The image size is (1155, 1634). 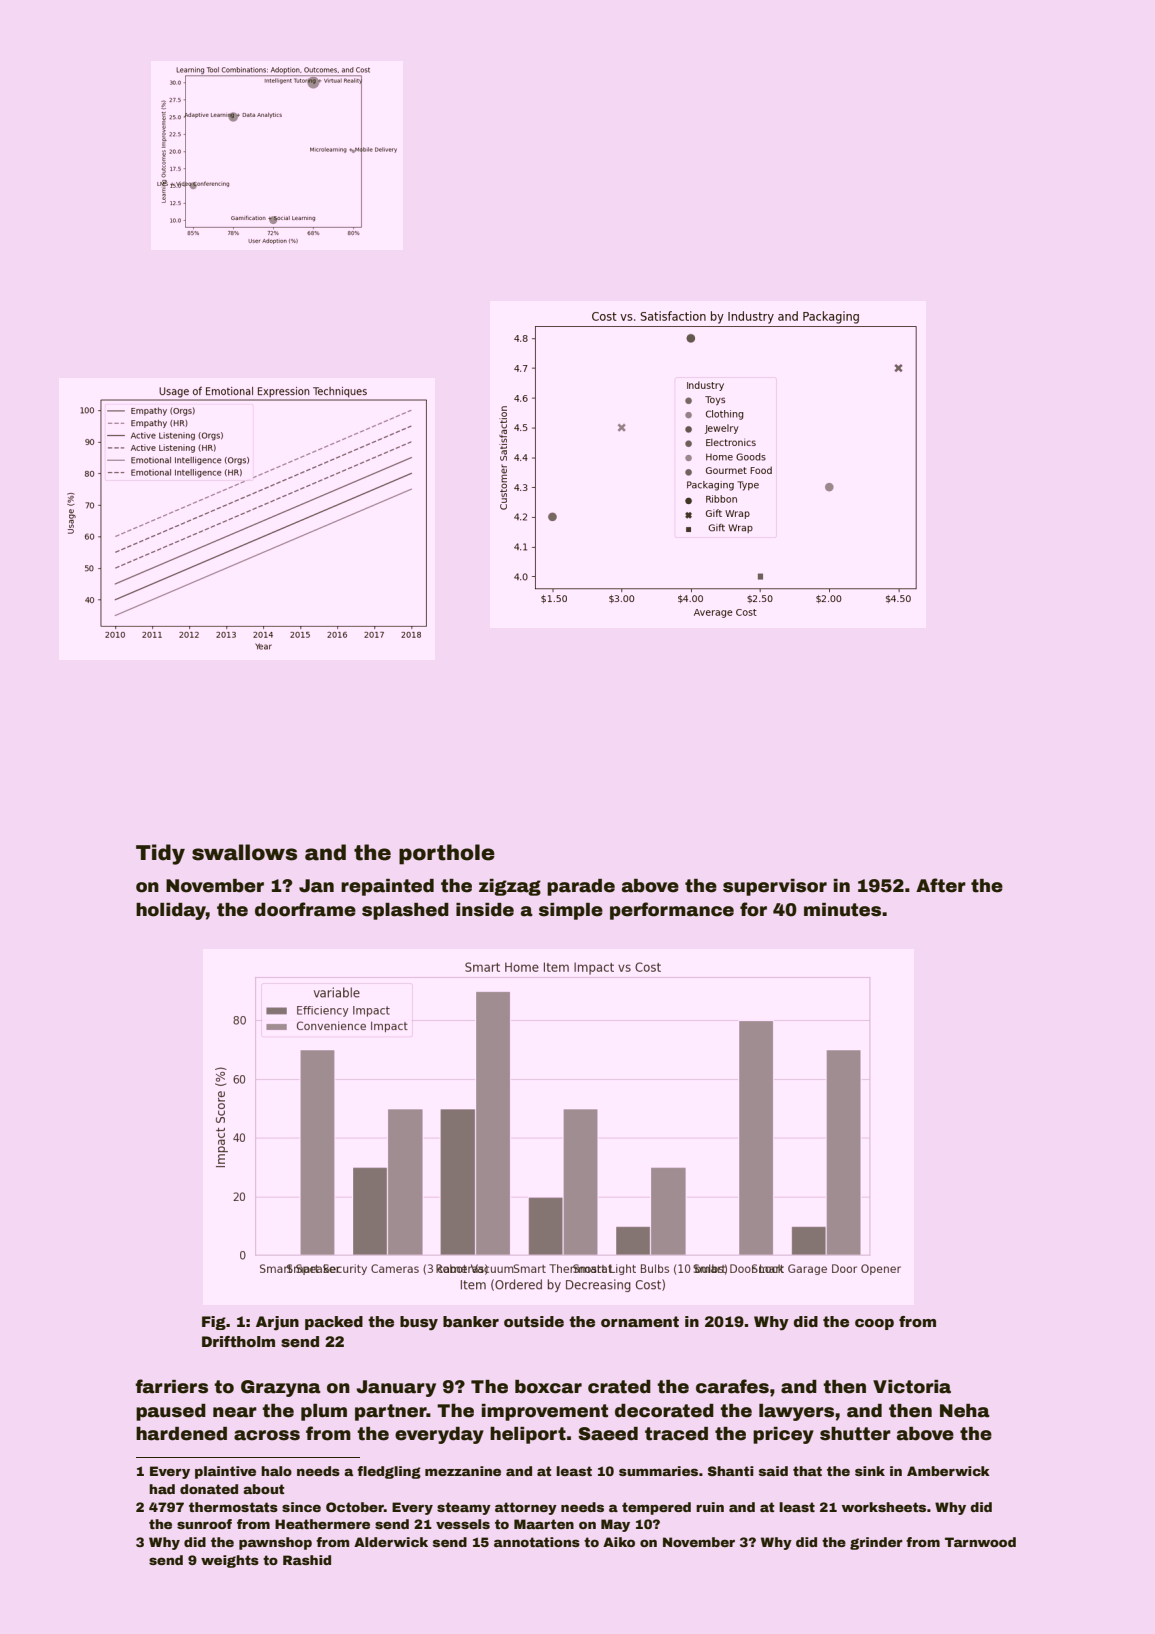 I want to click on supervisor, so click(x=775, y=887).
